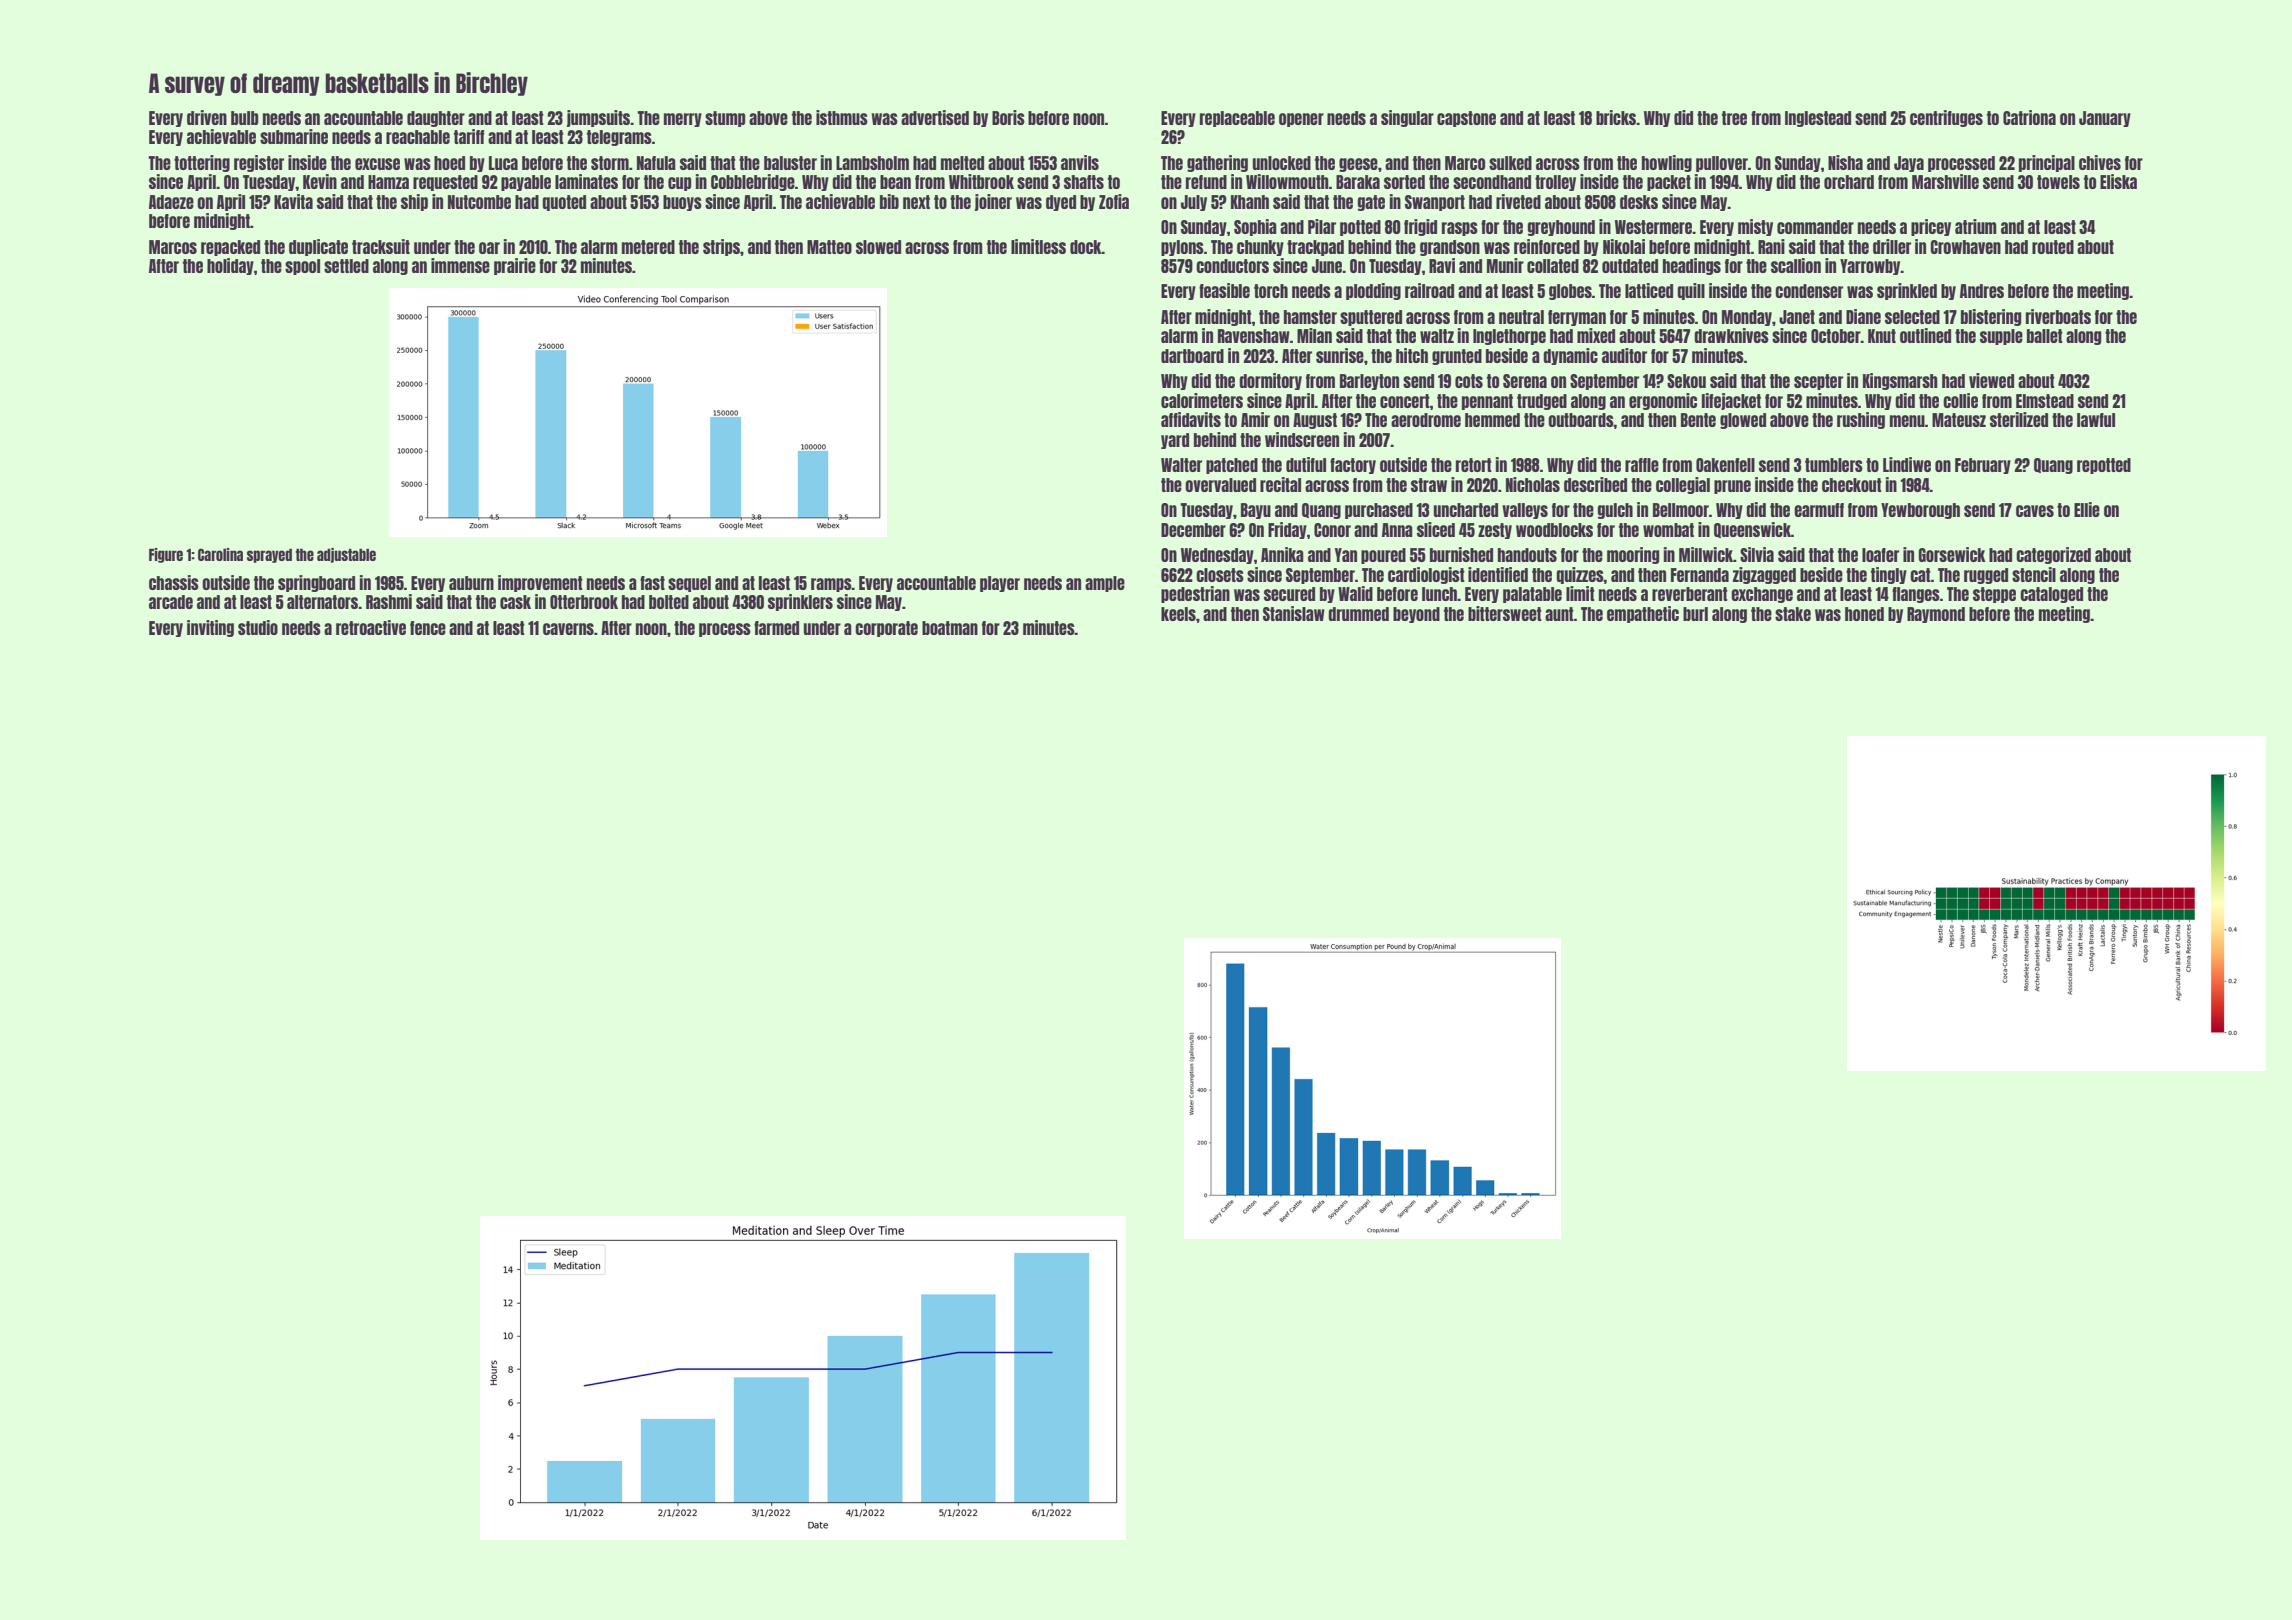  What do you see at coordinates (1429, 290) in the image?
I see `railroad` at bounding box center [1429, 290].
